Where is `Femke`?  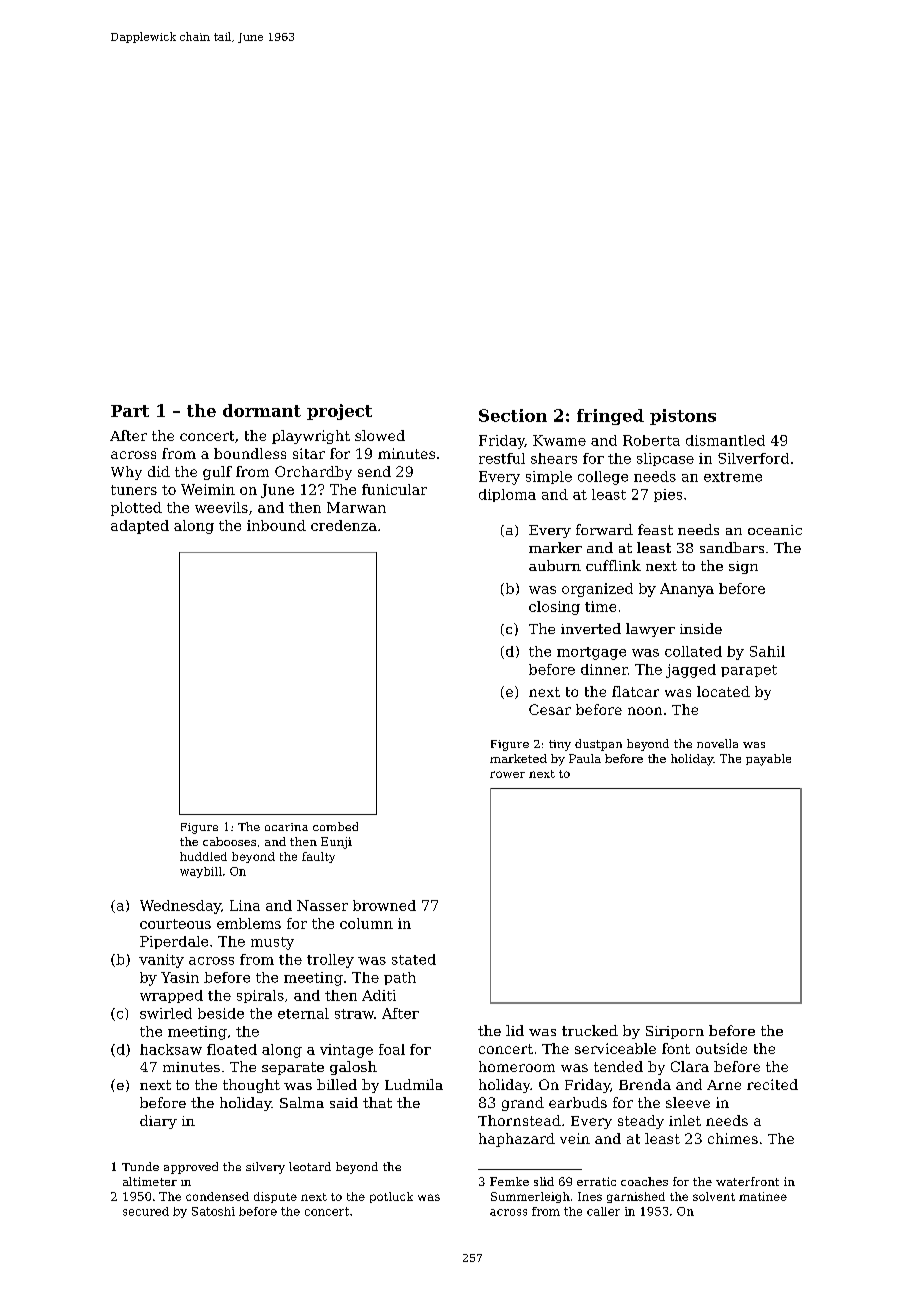 Femke is located at coordinates (509, 1181).
